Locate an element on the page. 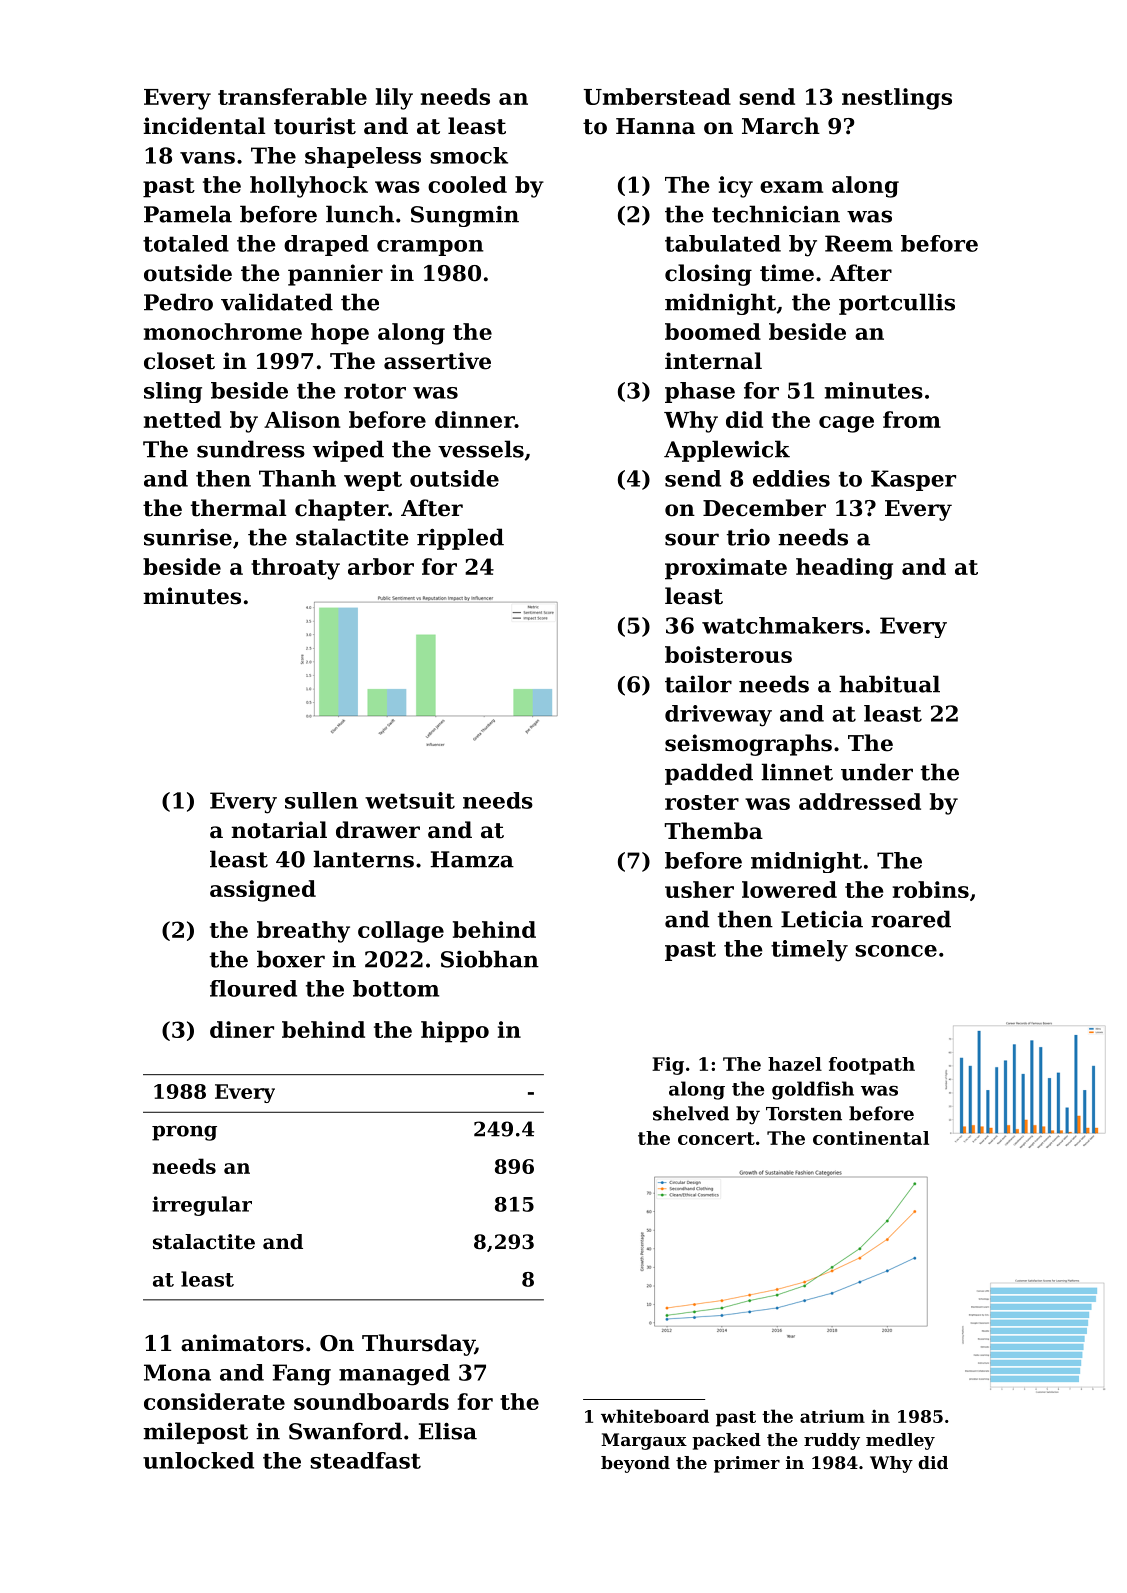  concert is located at coordinates (716, 1138).
